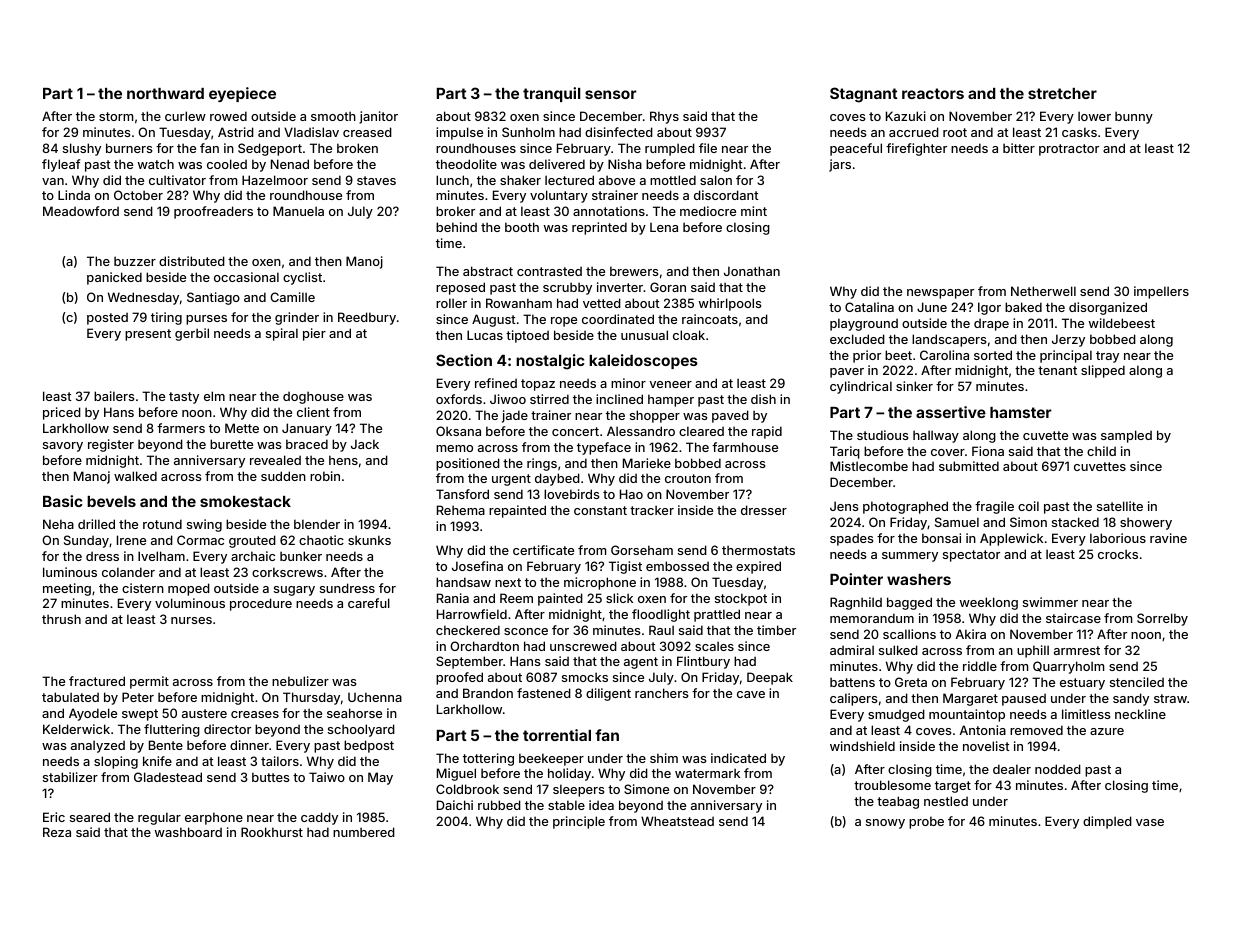  I want to click on buttes, so click(270, 777).
